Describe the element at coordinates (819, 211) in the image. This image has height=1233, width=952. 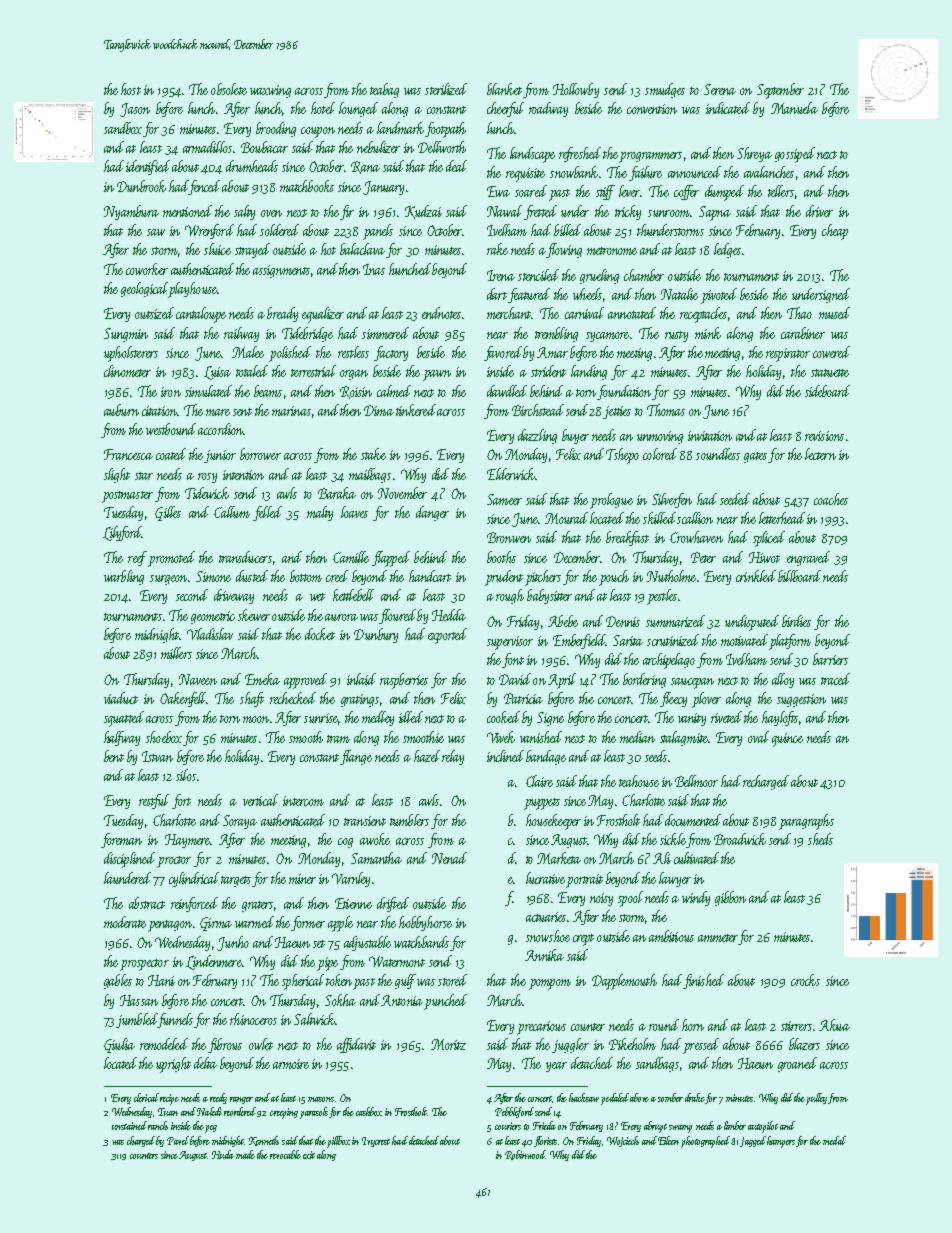
I see `driver` at that location.
